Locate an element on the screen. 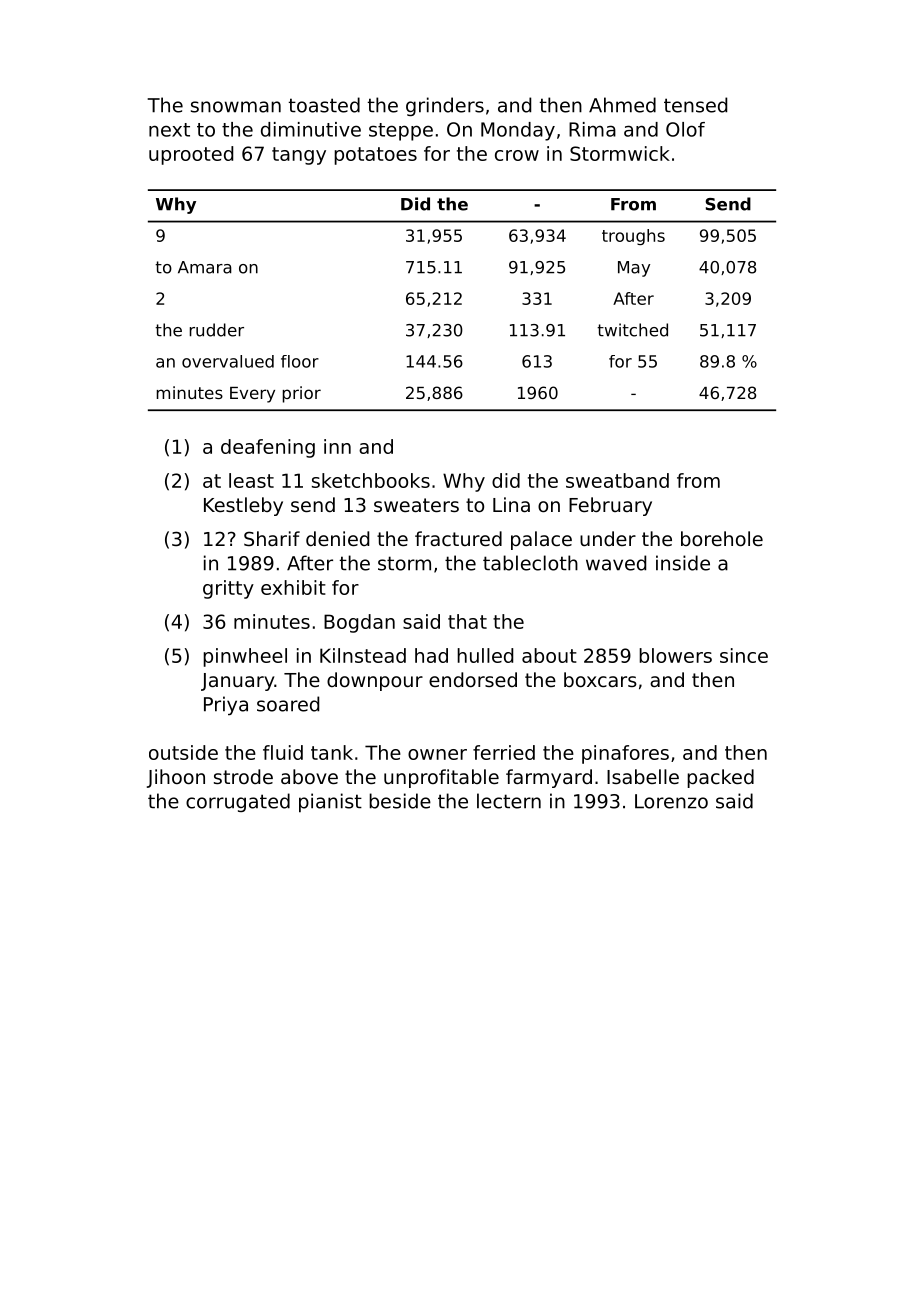  inn is located at coordinates (337, 446).
